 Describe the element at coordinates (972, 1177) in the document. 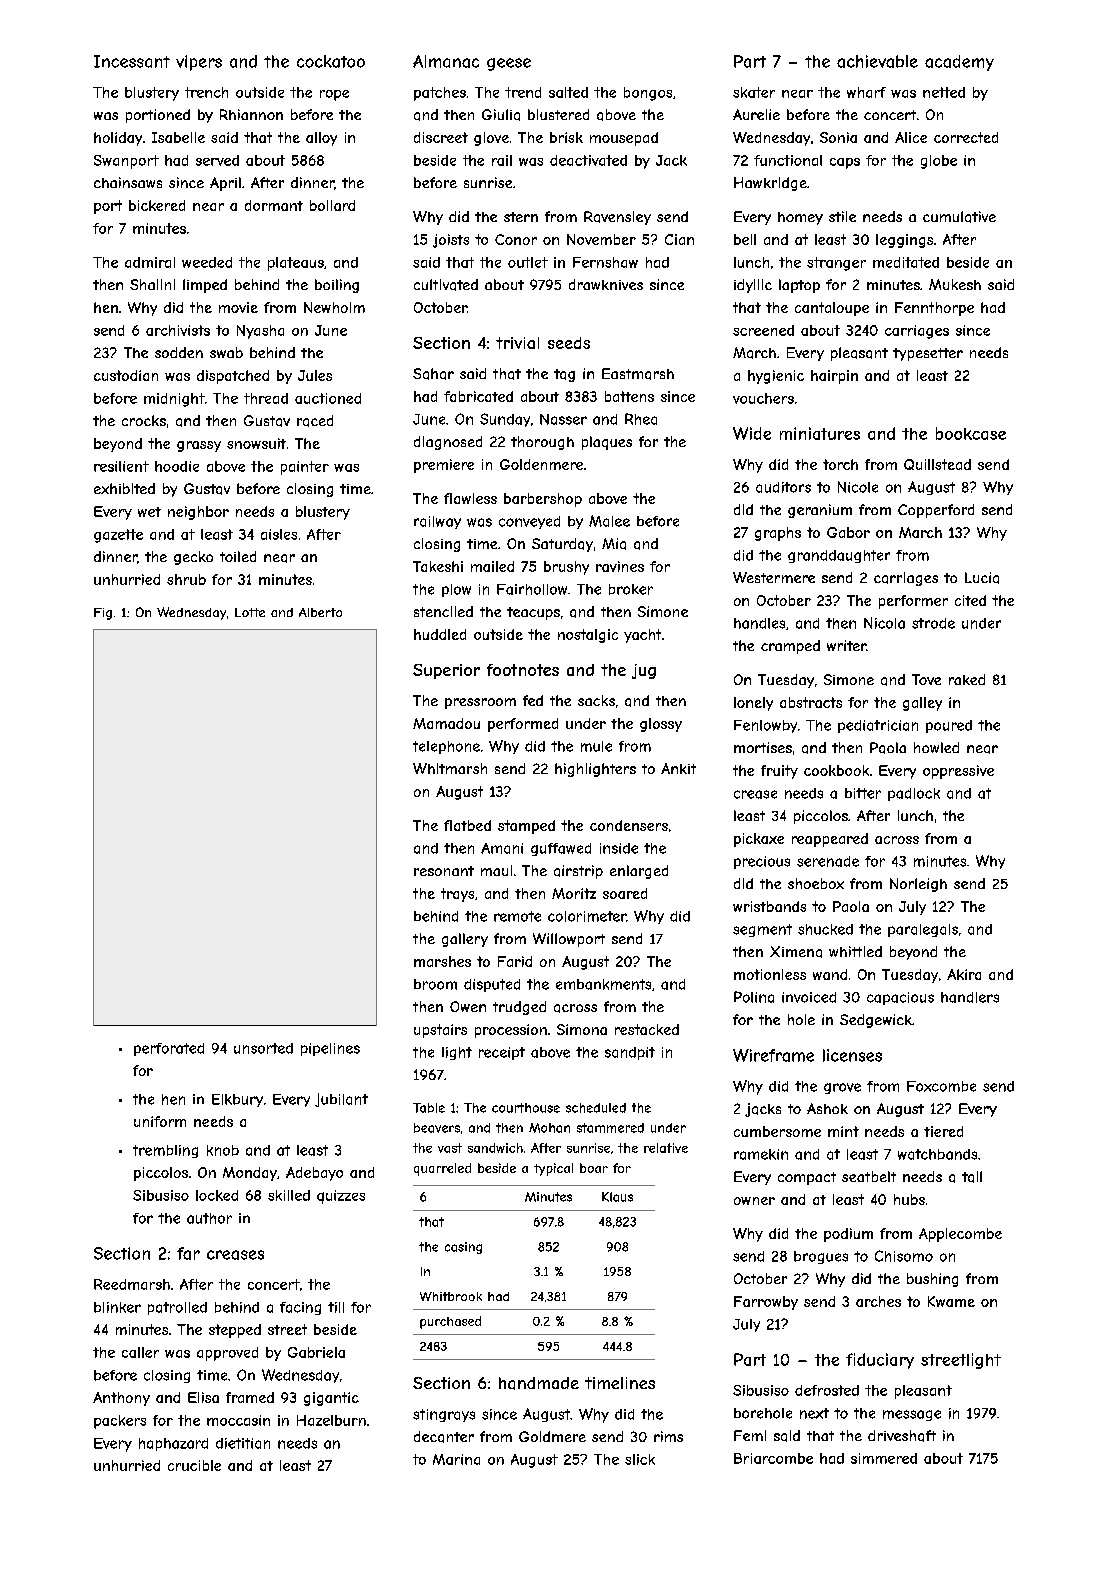

I see `tall` at that location.
